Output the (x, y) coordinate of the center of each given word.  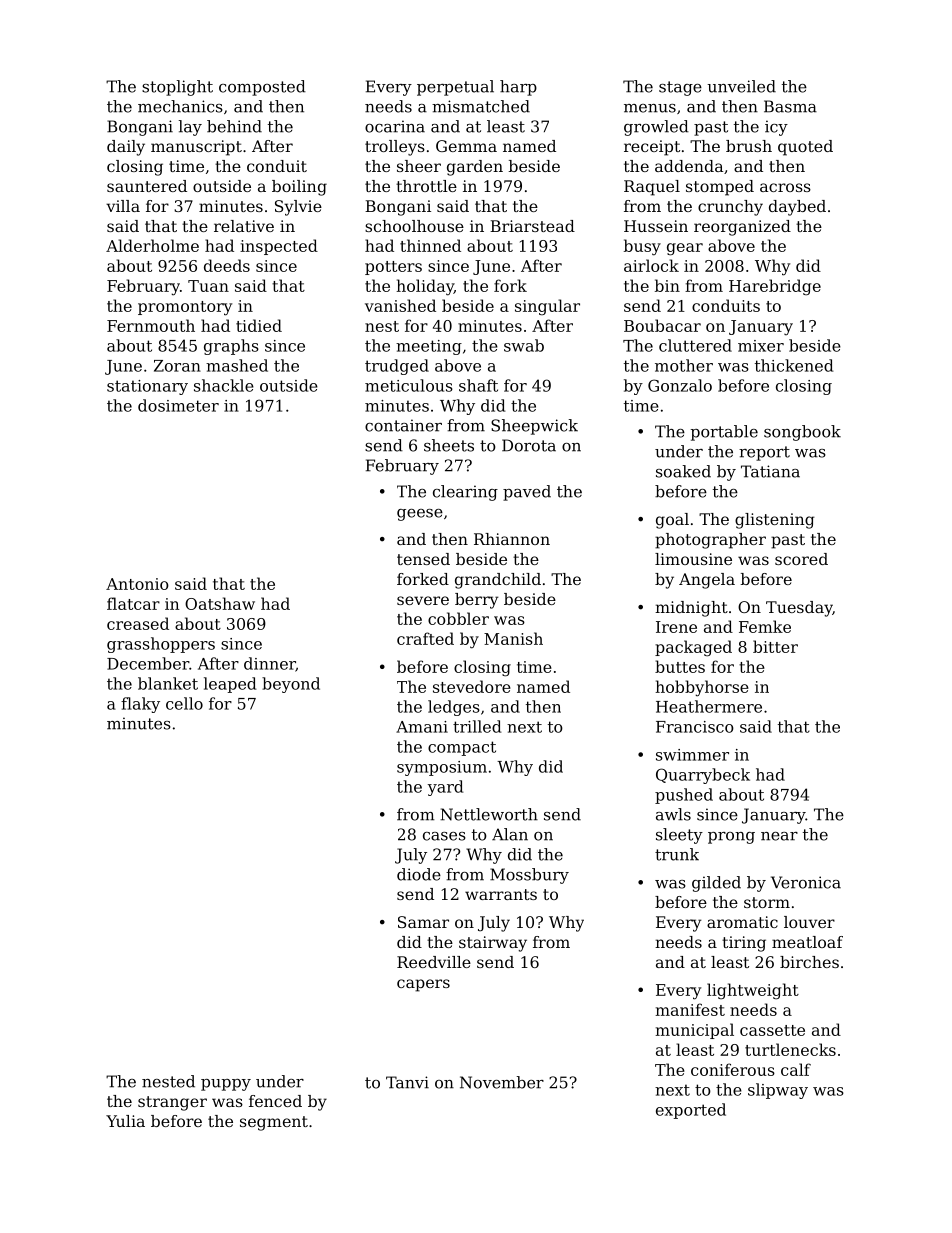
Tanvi (407, 1082)
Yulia (125, 1121)
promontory (185, 308)
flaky (140, 705)
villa (123, 206)
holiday (425, 287)
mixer (761, 346)
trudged (397, 367)
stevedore (472, 686)
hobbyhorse (702, 688)
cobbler (458, 618)
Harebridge (775, 287)
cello (184, 703)
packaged (693, 648)
